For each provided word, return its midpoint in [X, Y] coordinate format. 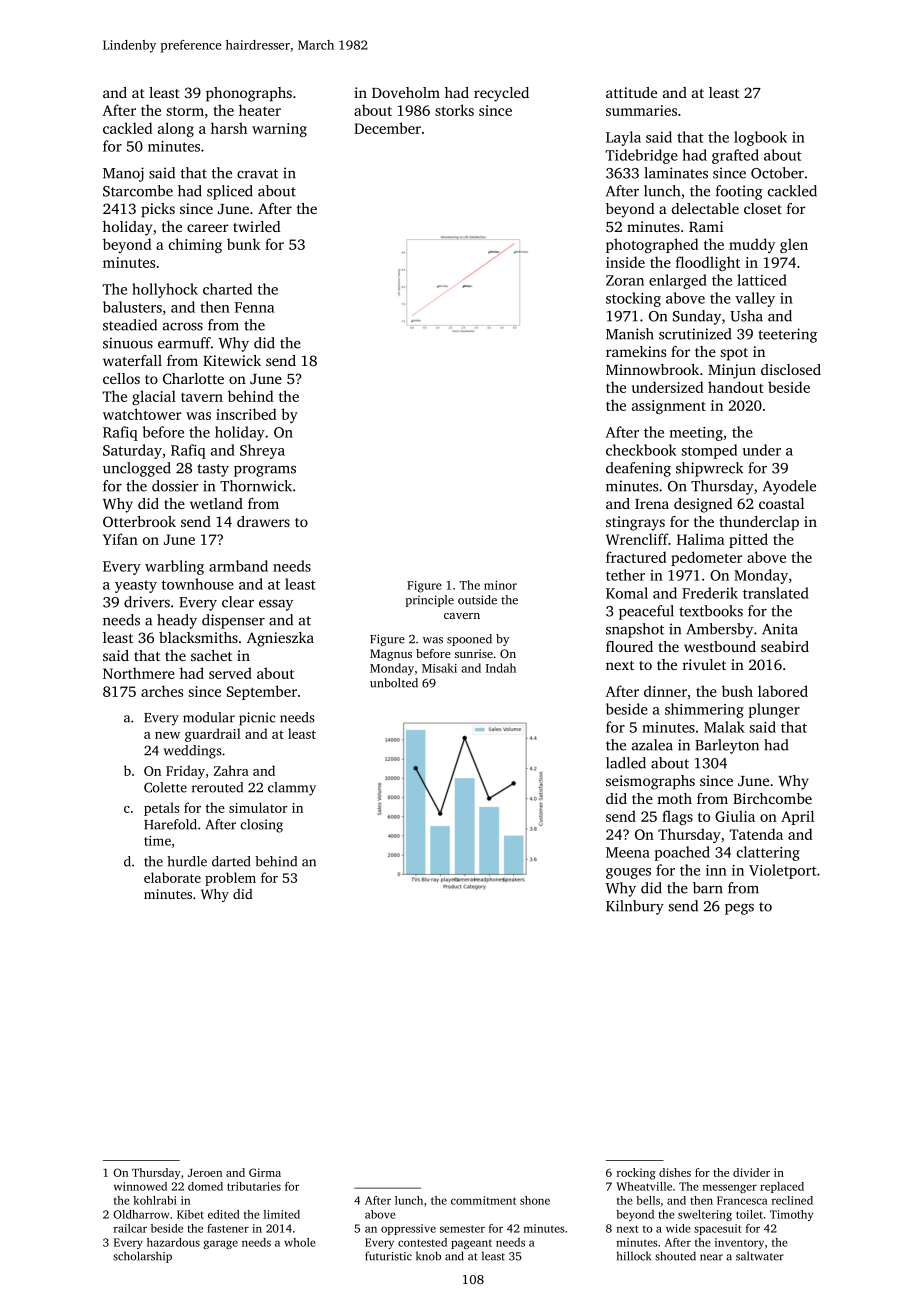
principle [429, 601]
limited [282, 1214]
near [711, 1257]
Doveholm [406, 92]
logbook [760, 138]
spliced [230, 192]
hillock [634, 1256]
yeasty [136, 586]
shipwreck [709, 469]
